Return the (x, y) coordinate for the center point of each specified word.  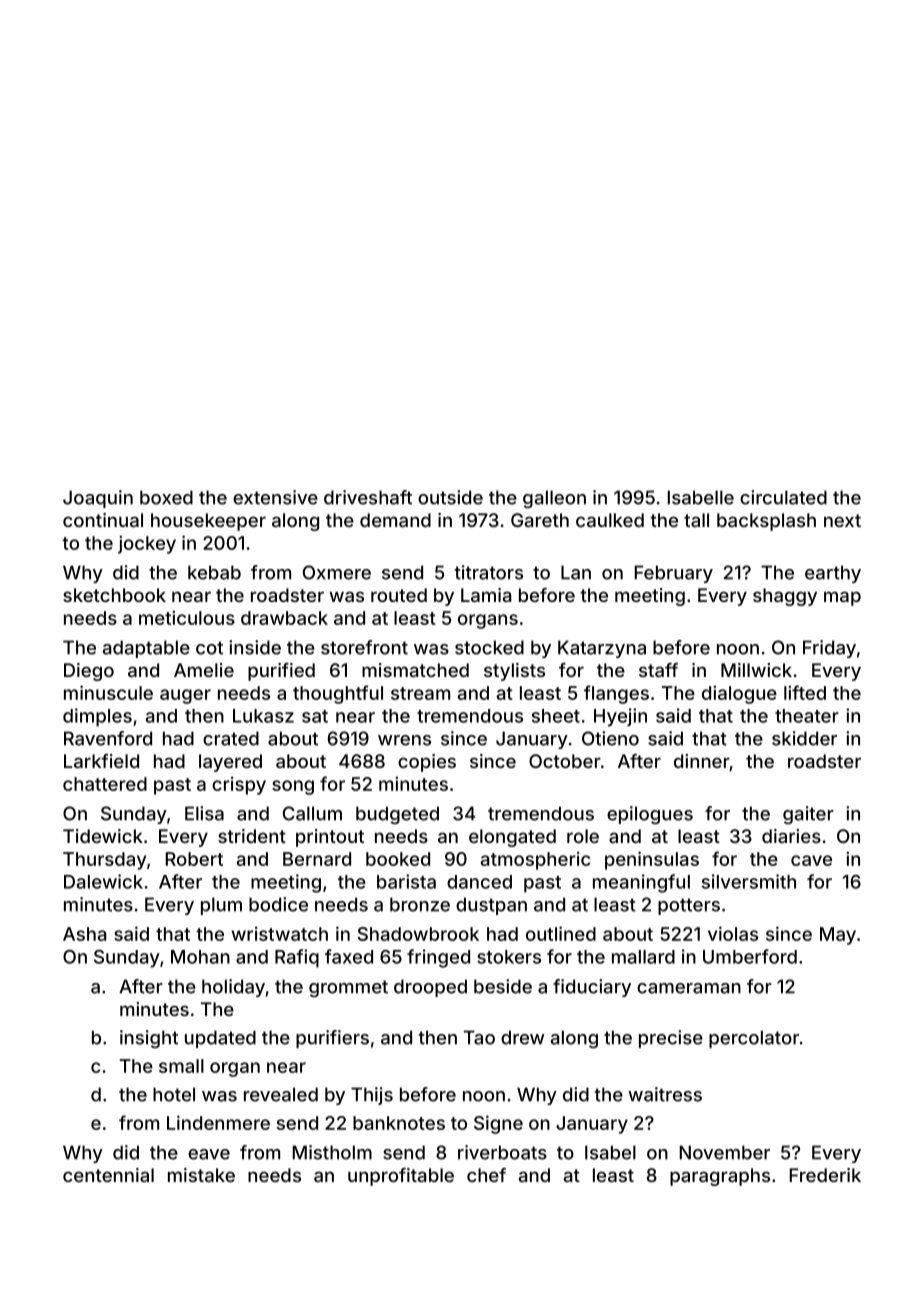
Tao (479, 1037)
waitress (665, 1094)
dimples (97, 717)
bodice (278, 904)
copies (427, 763)
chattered (105, 784)
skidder (804, 738)
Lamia (486, 595)
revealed (281, 1094)
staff (658, 670)
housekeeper (208, 522)
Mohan (200, 957)
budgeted (397, 815)
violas (733, 933)
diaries (791, 836)
